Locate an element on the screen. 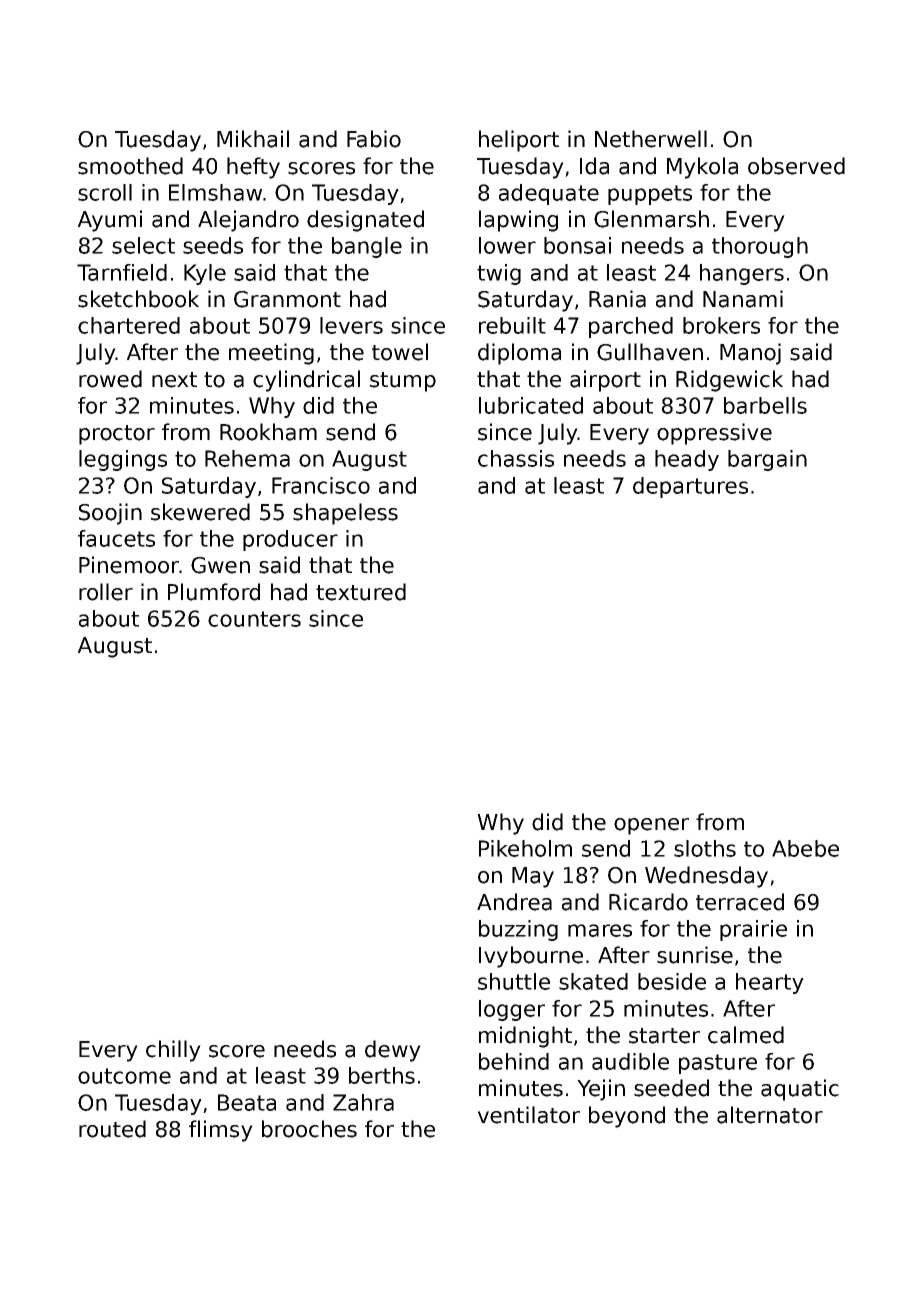  heliport is located at coordinates (519, 141).
